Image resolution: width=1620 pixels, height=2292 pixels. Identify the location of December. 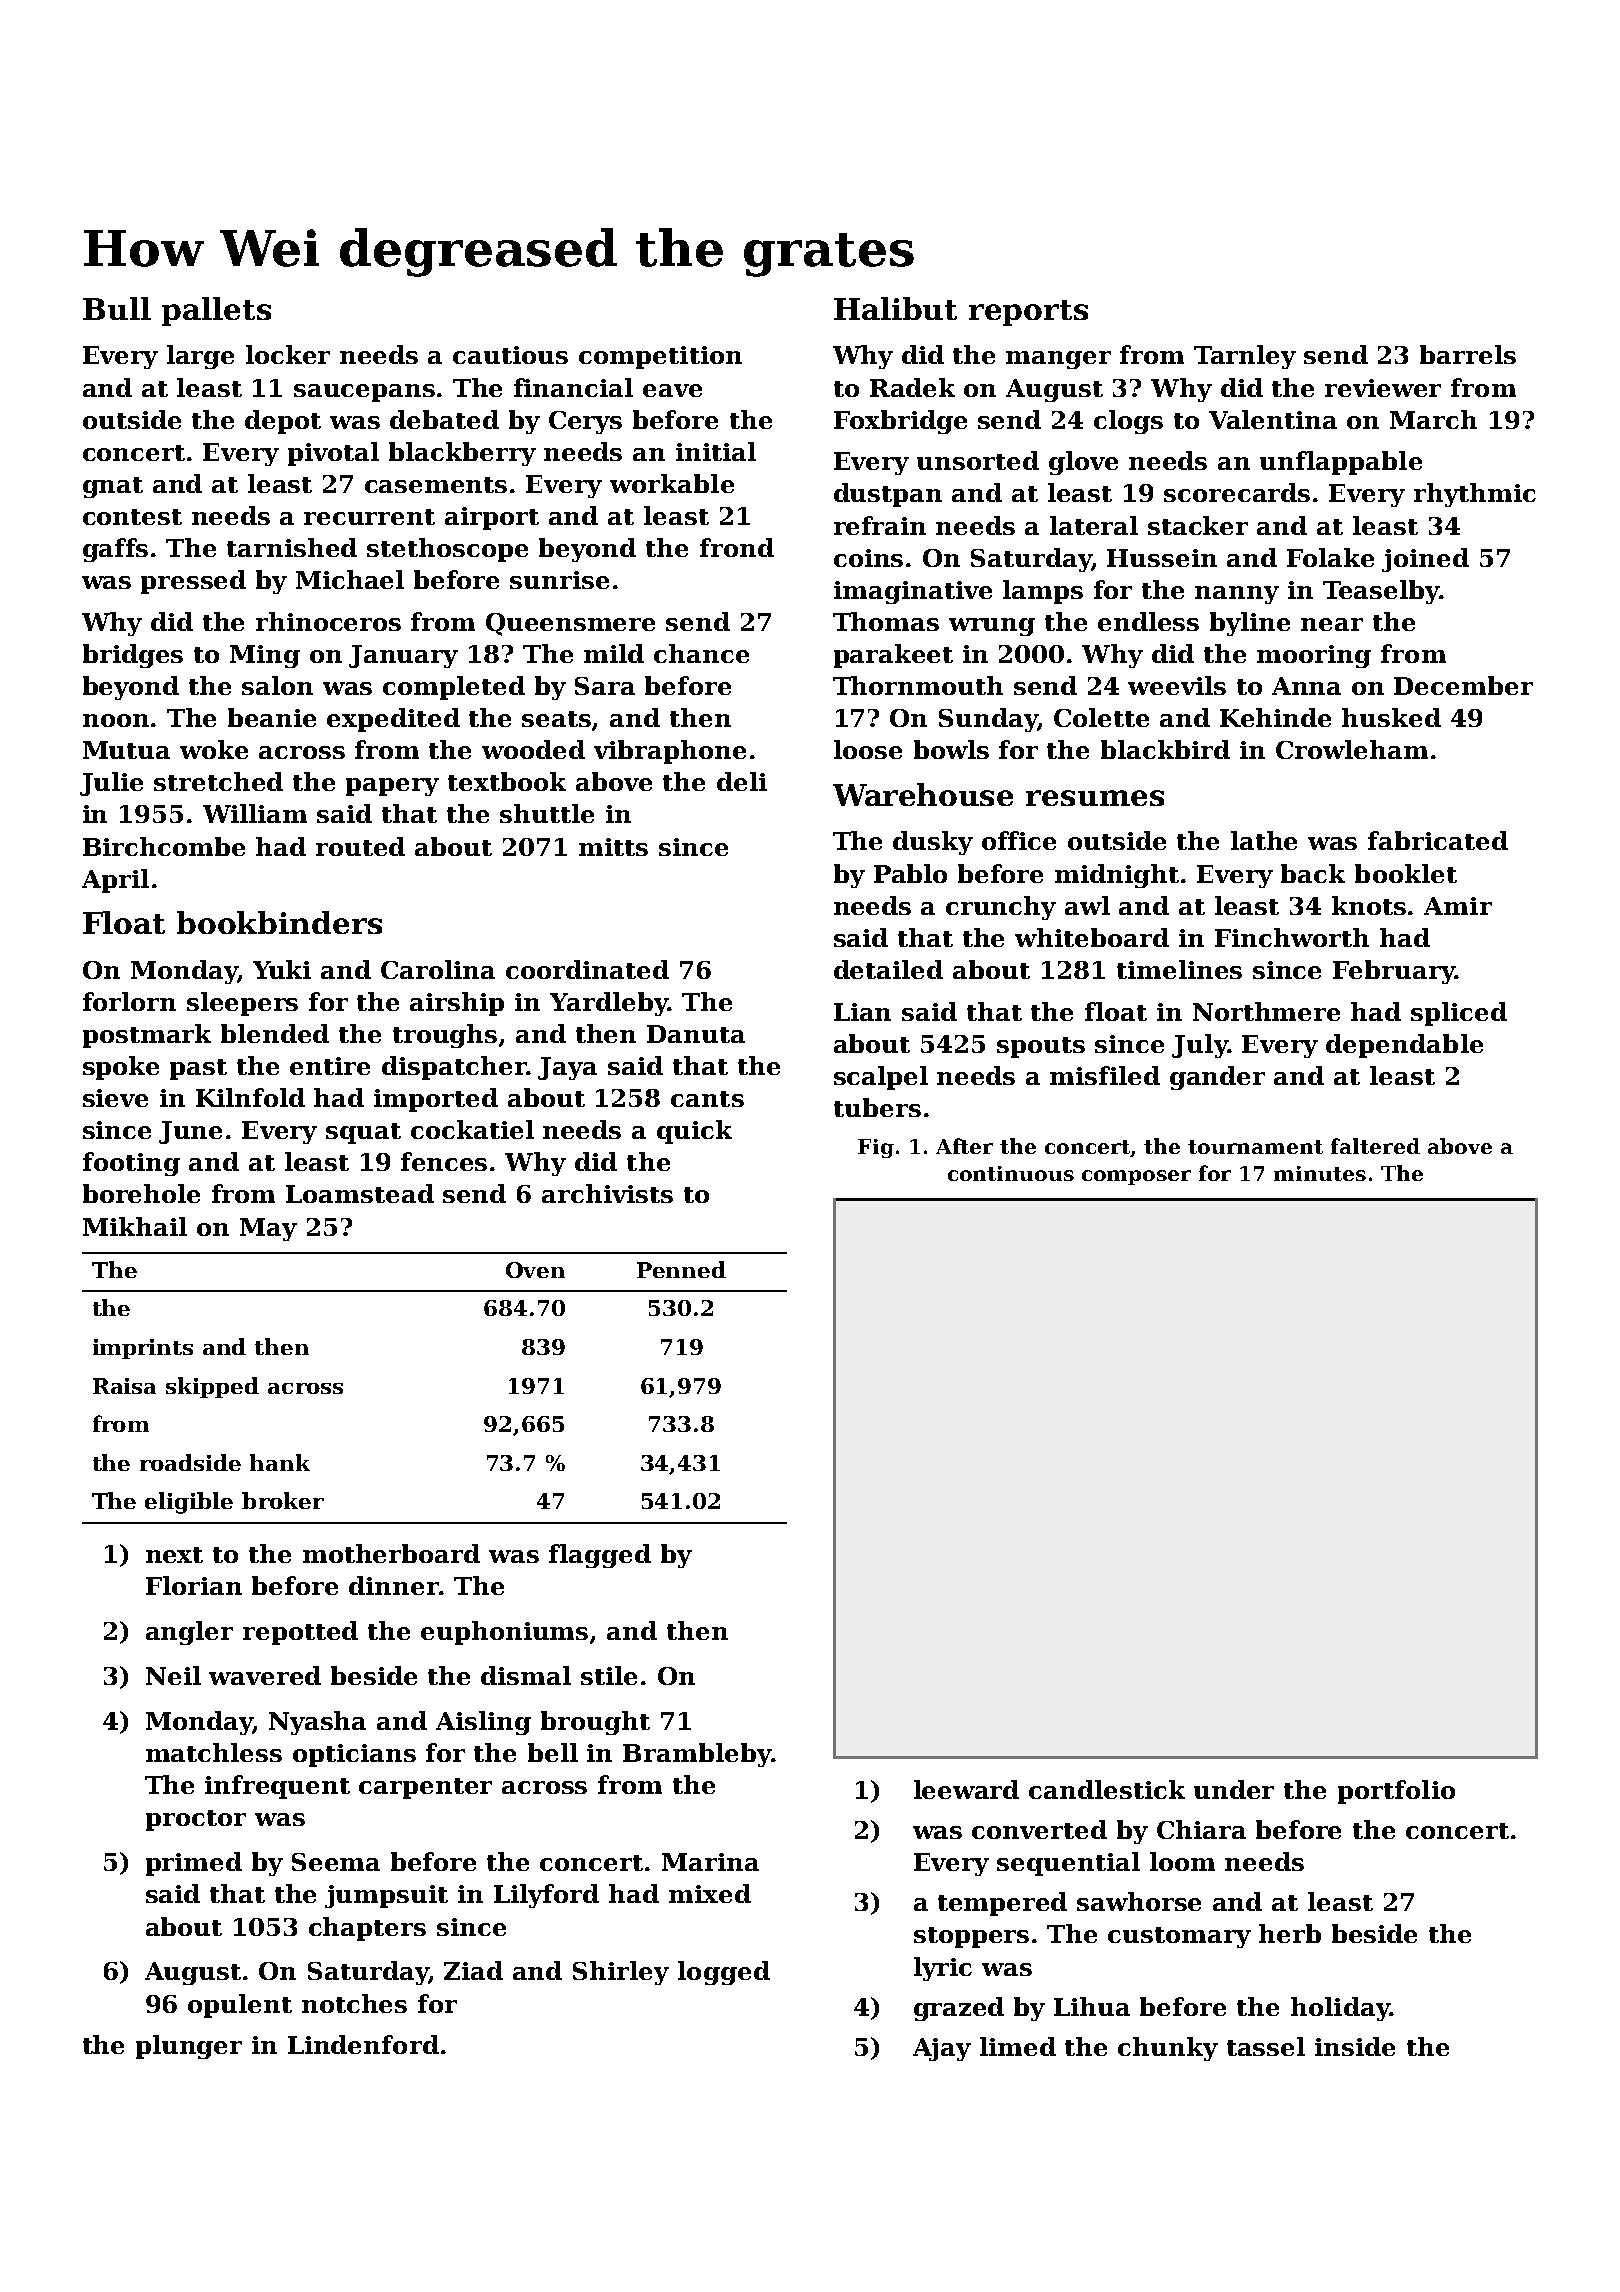
(1463, 685).
